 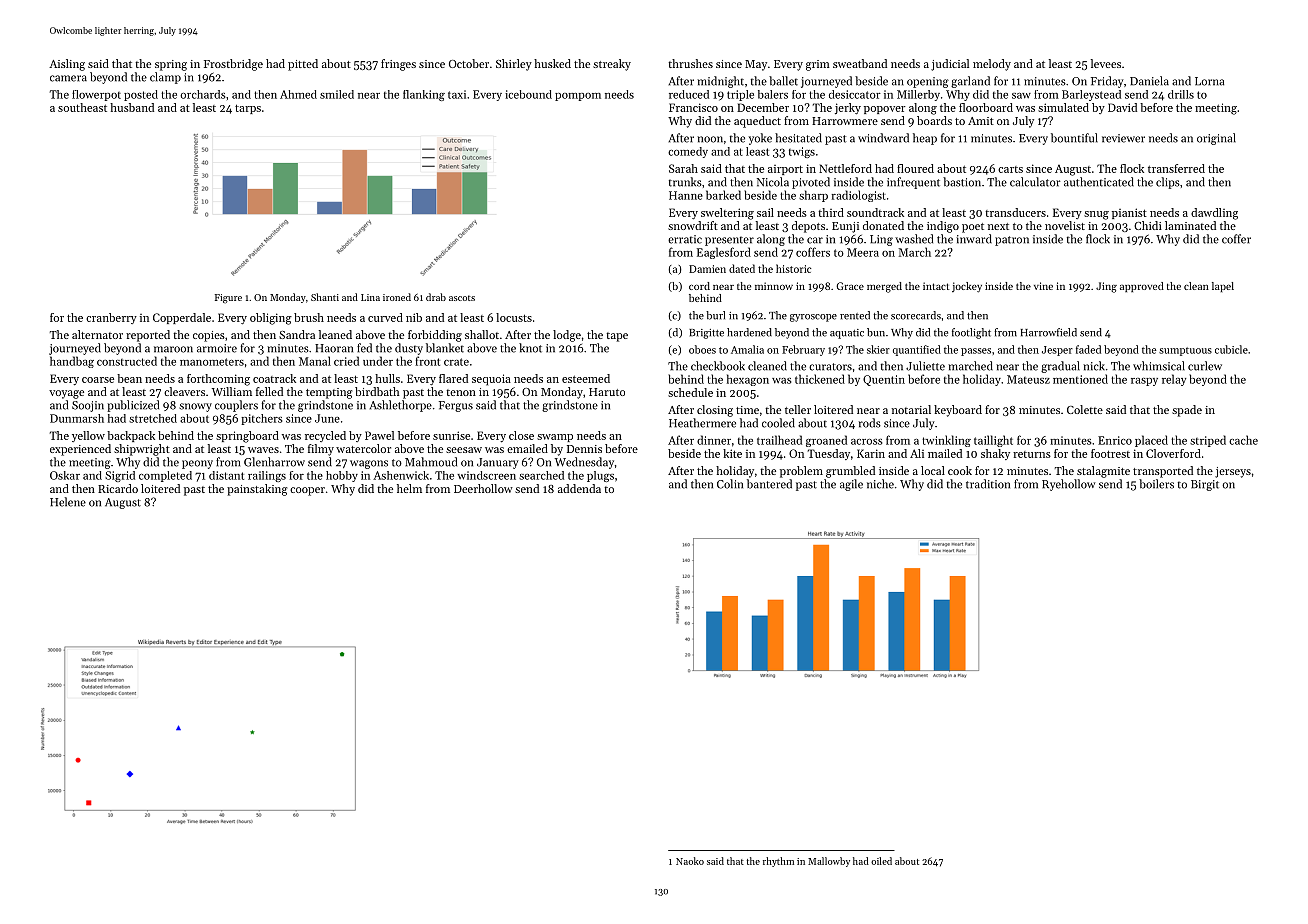 What do you see at coordinates (970, 82) in the image?
I see `garland` at bounding box center [970, 82].
